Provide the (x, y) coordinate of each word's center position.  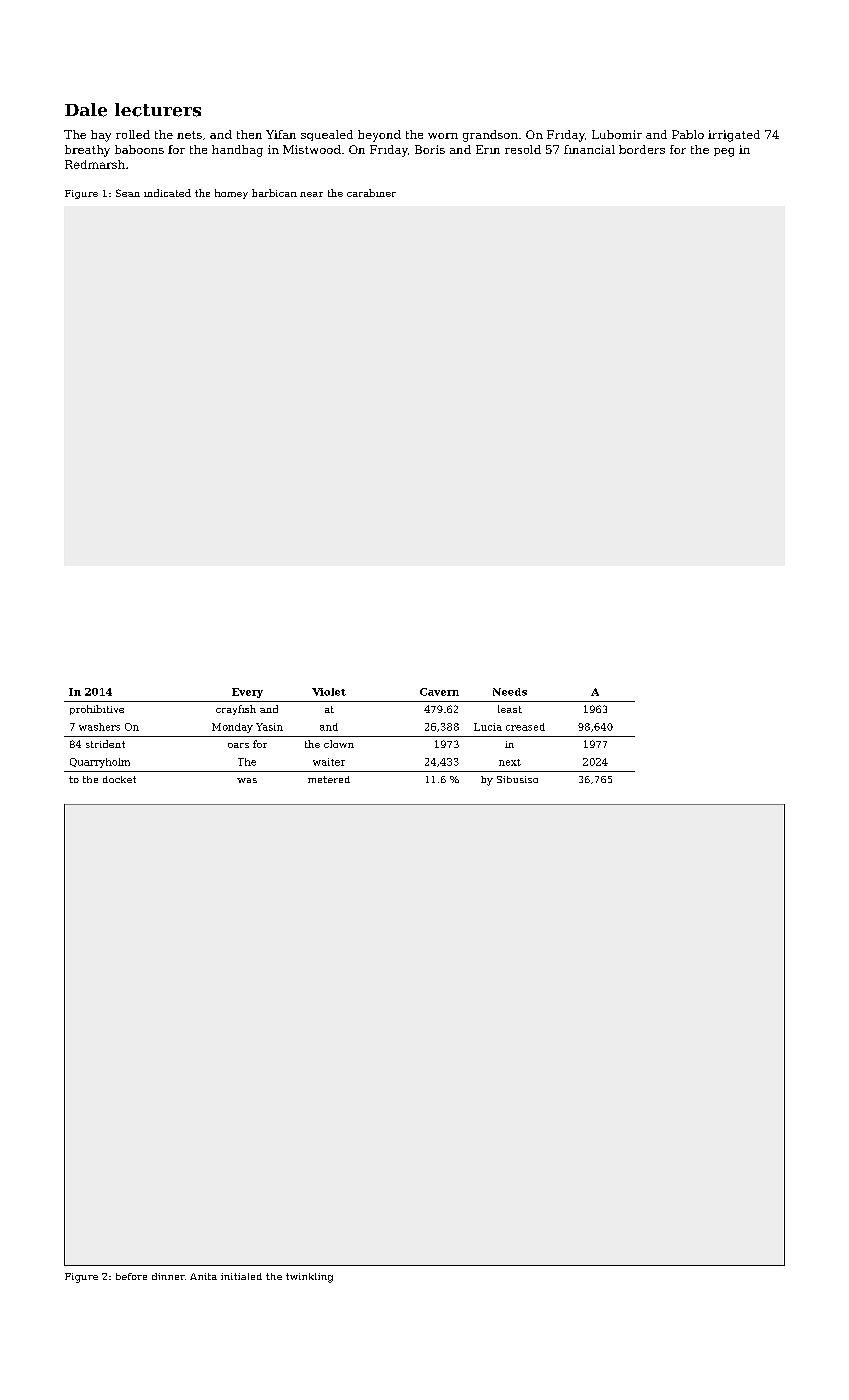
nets (189, 135)
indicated (167, 193)
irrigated (734, 136)
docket (119, 779)
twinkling (309, 1278)
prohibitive (97, 710)
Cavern (439, 692)
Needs (510, 692)
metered (329, 779)
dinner (168, 1276)
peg (724, 152)
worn (443, 136)
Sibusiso (517, 779)
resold (523, 149)
